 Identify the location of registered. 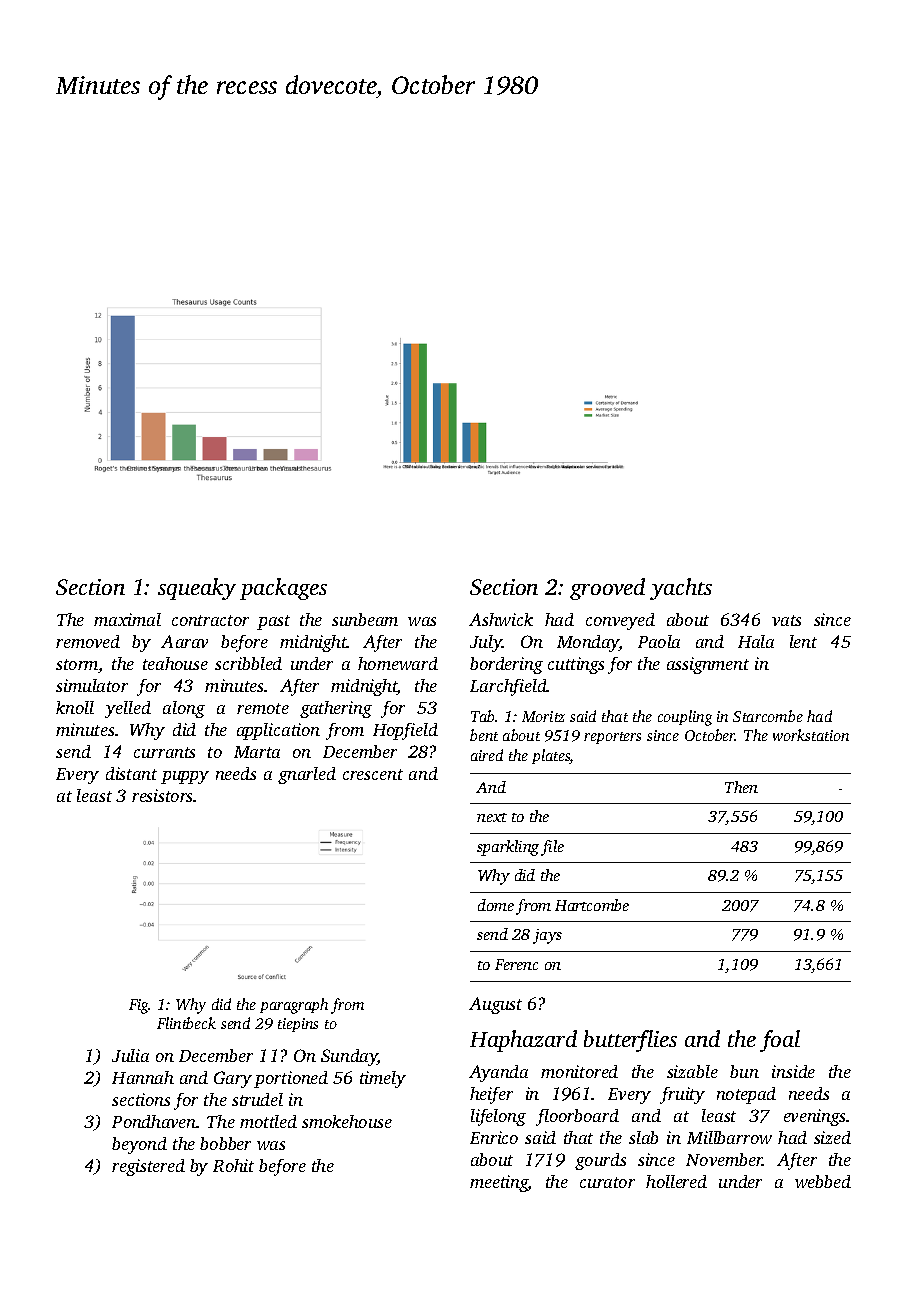
(148, 1167).
